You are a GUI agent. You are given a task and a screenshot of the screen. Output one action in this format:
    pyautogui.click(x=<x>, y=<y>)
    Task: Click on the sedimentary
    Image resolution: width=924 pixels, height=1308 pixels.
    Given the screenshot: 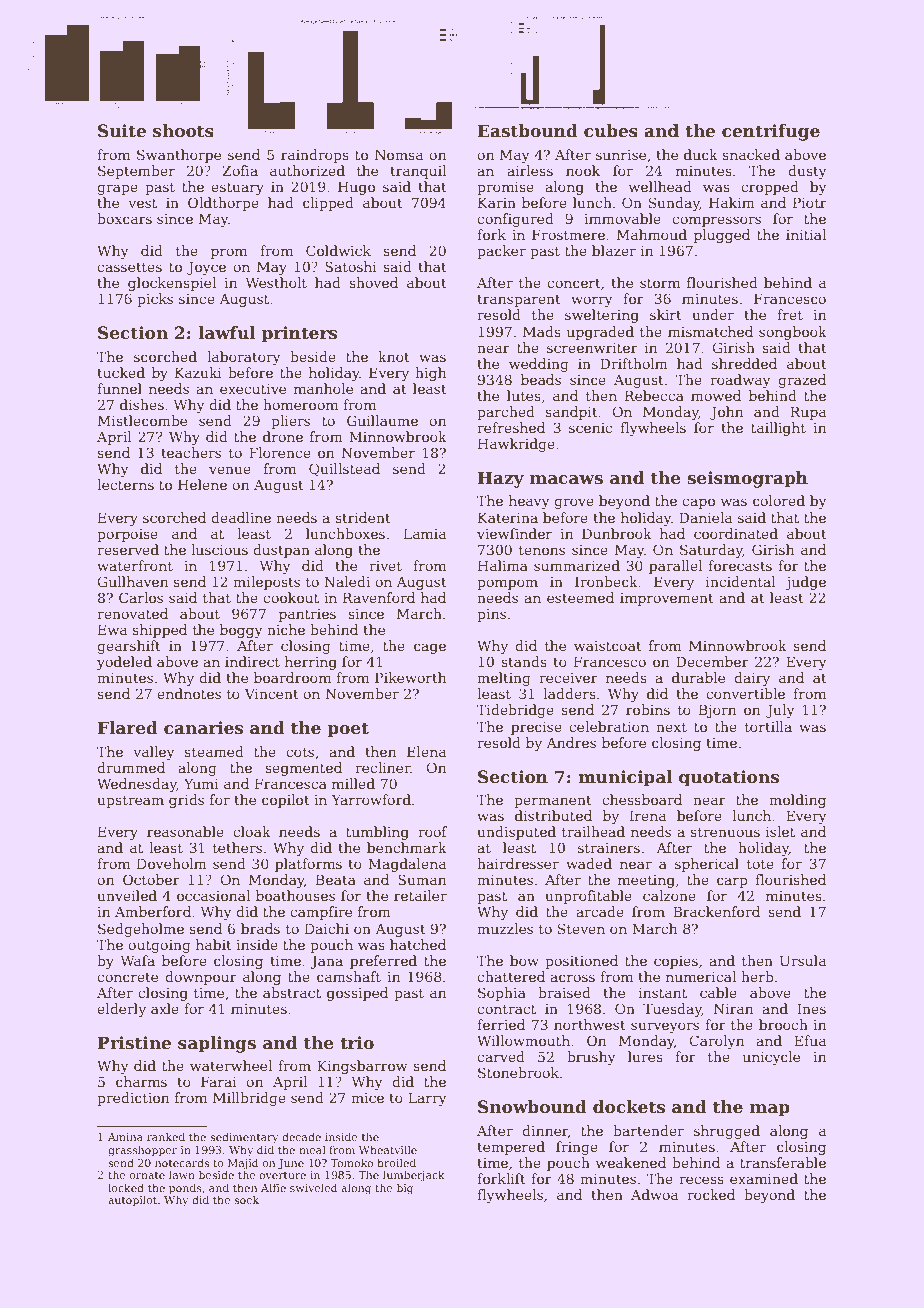 What is the action you would take?
    pyautogui.click(x=244, y=1138)
